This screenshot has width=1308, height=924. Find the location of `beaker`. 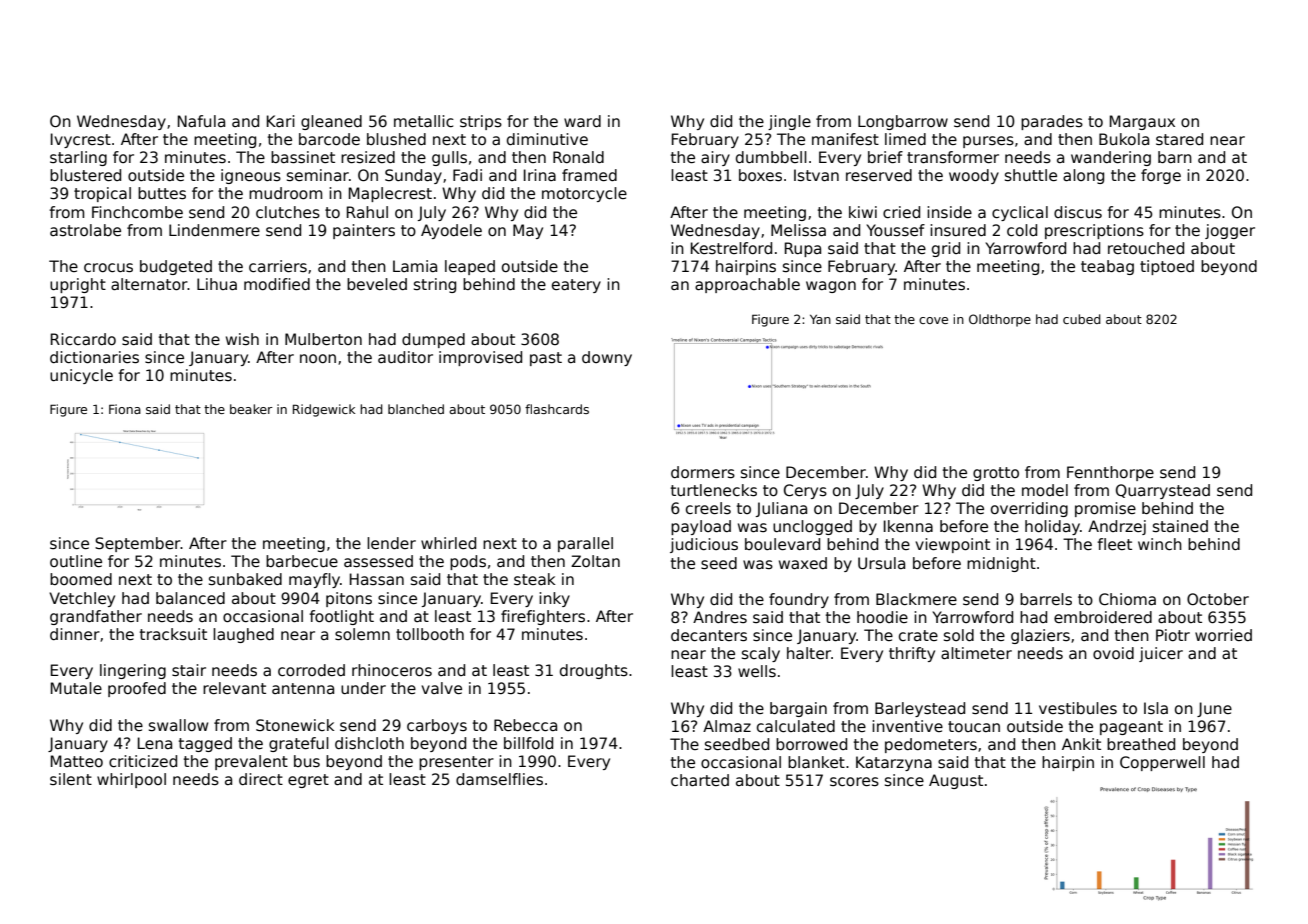

beaker is located at coordinates (251, 409).
